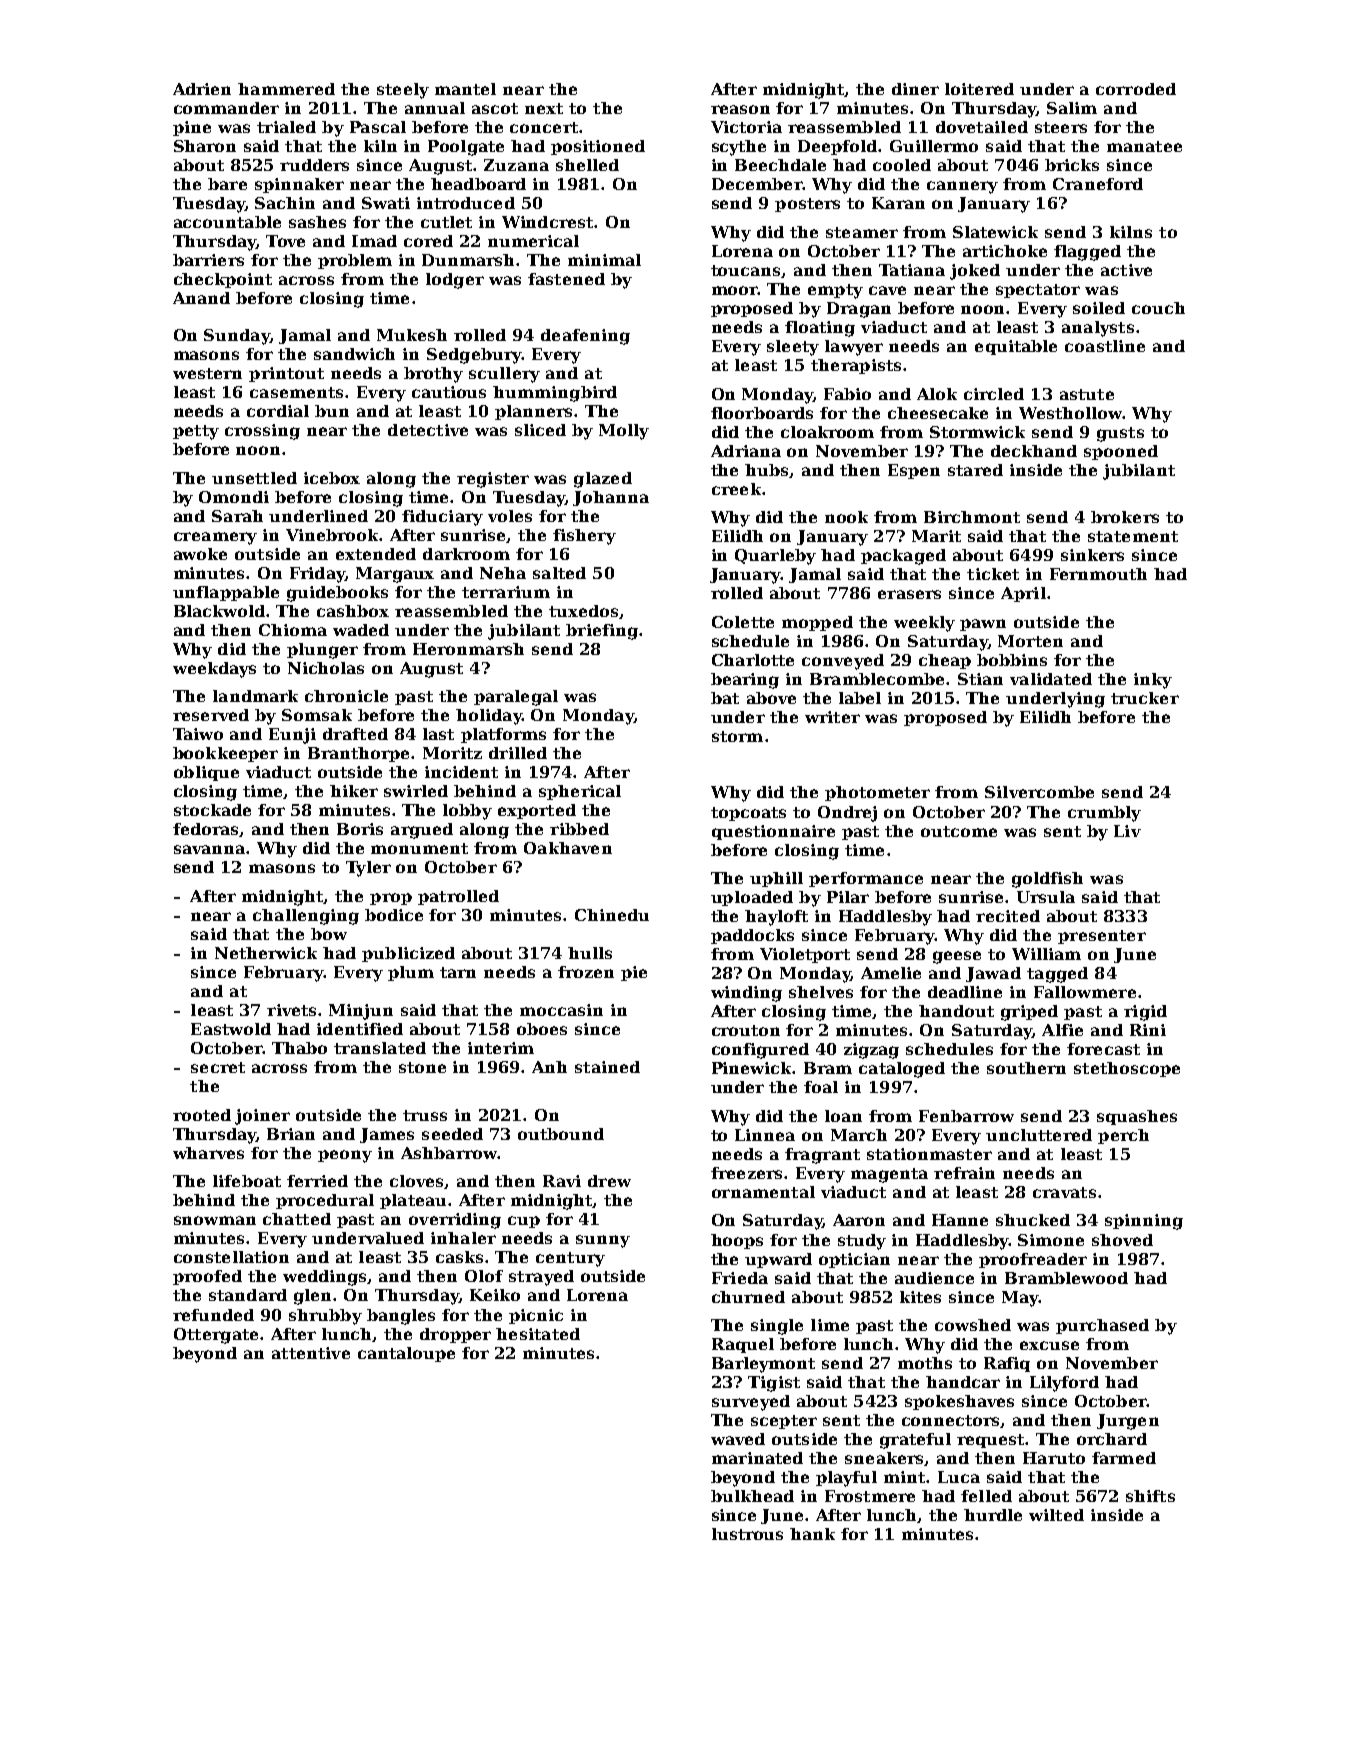  What do you see at coordinates (1137, 1117) in the page?
I see `squashes` at bounding box center [1137, 1117].
